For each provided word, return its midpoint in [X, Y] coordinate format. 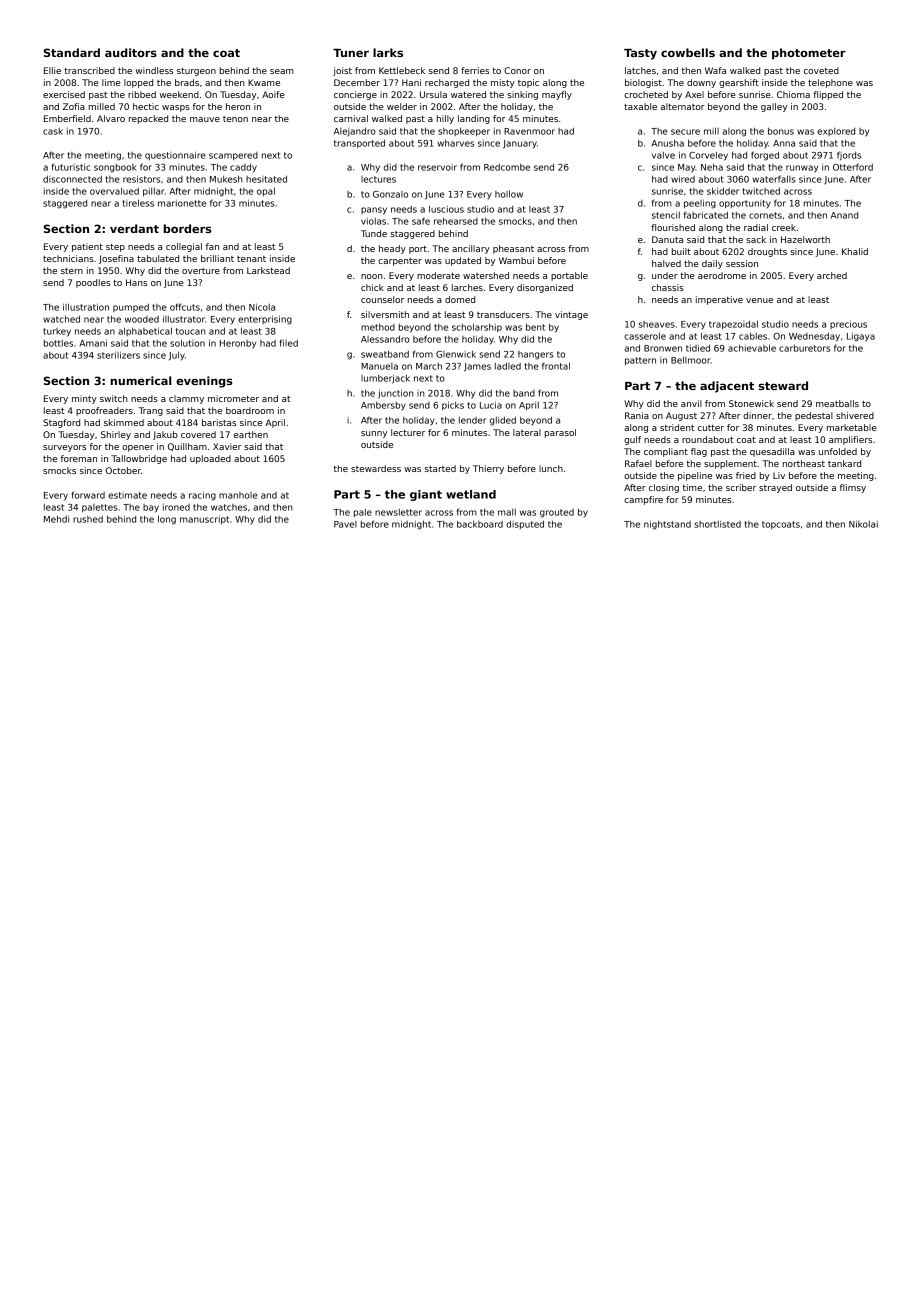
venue [759, 300]
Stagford [61, 423]
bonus [781, 131]
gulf [632, 440]
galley [774, 107]
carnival [351, 118]
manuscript [204, 520]
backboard [480, 524]
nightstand [667, 525]
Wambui [516, 260]
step [115, 248]
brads [187, 82]
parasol [560, 433]
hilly [445, 119]
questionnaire [175, 155]
